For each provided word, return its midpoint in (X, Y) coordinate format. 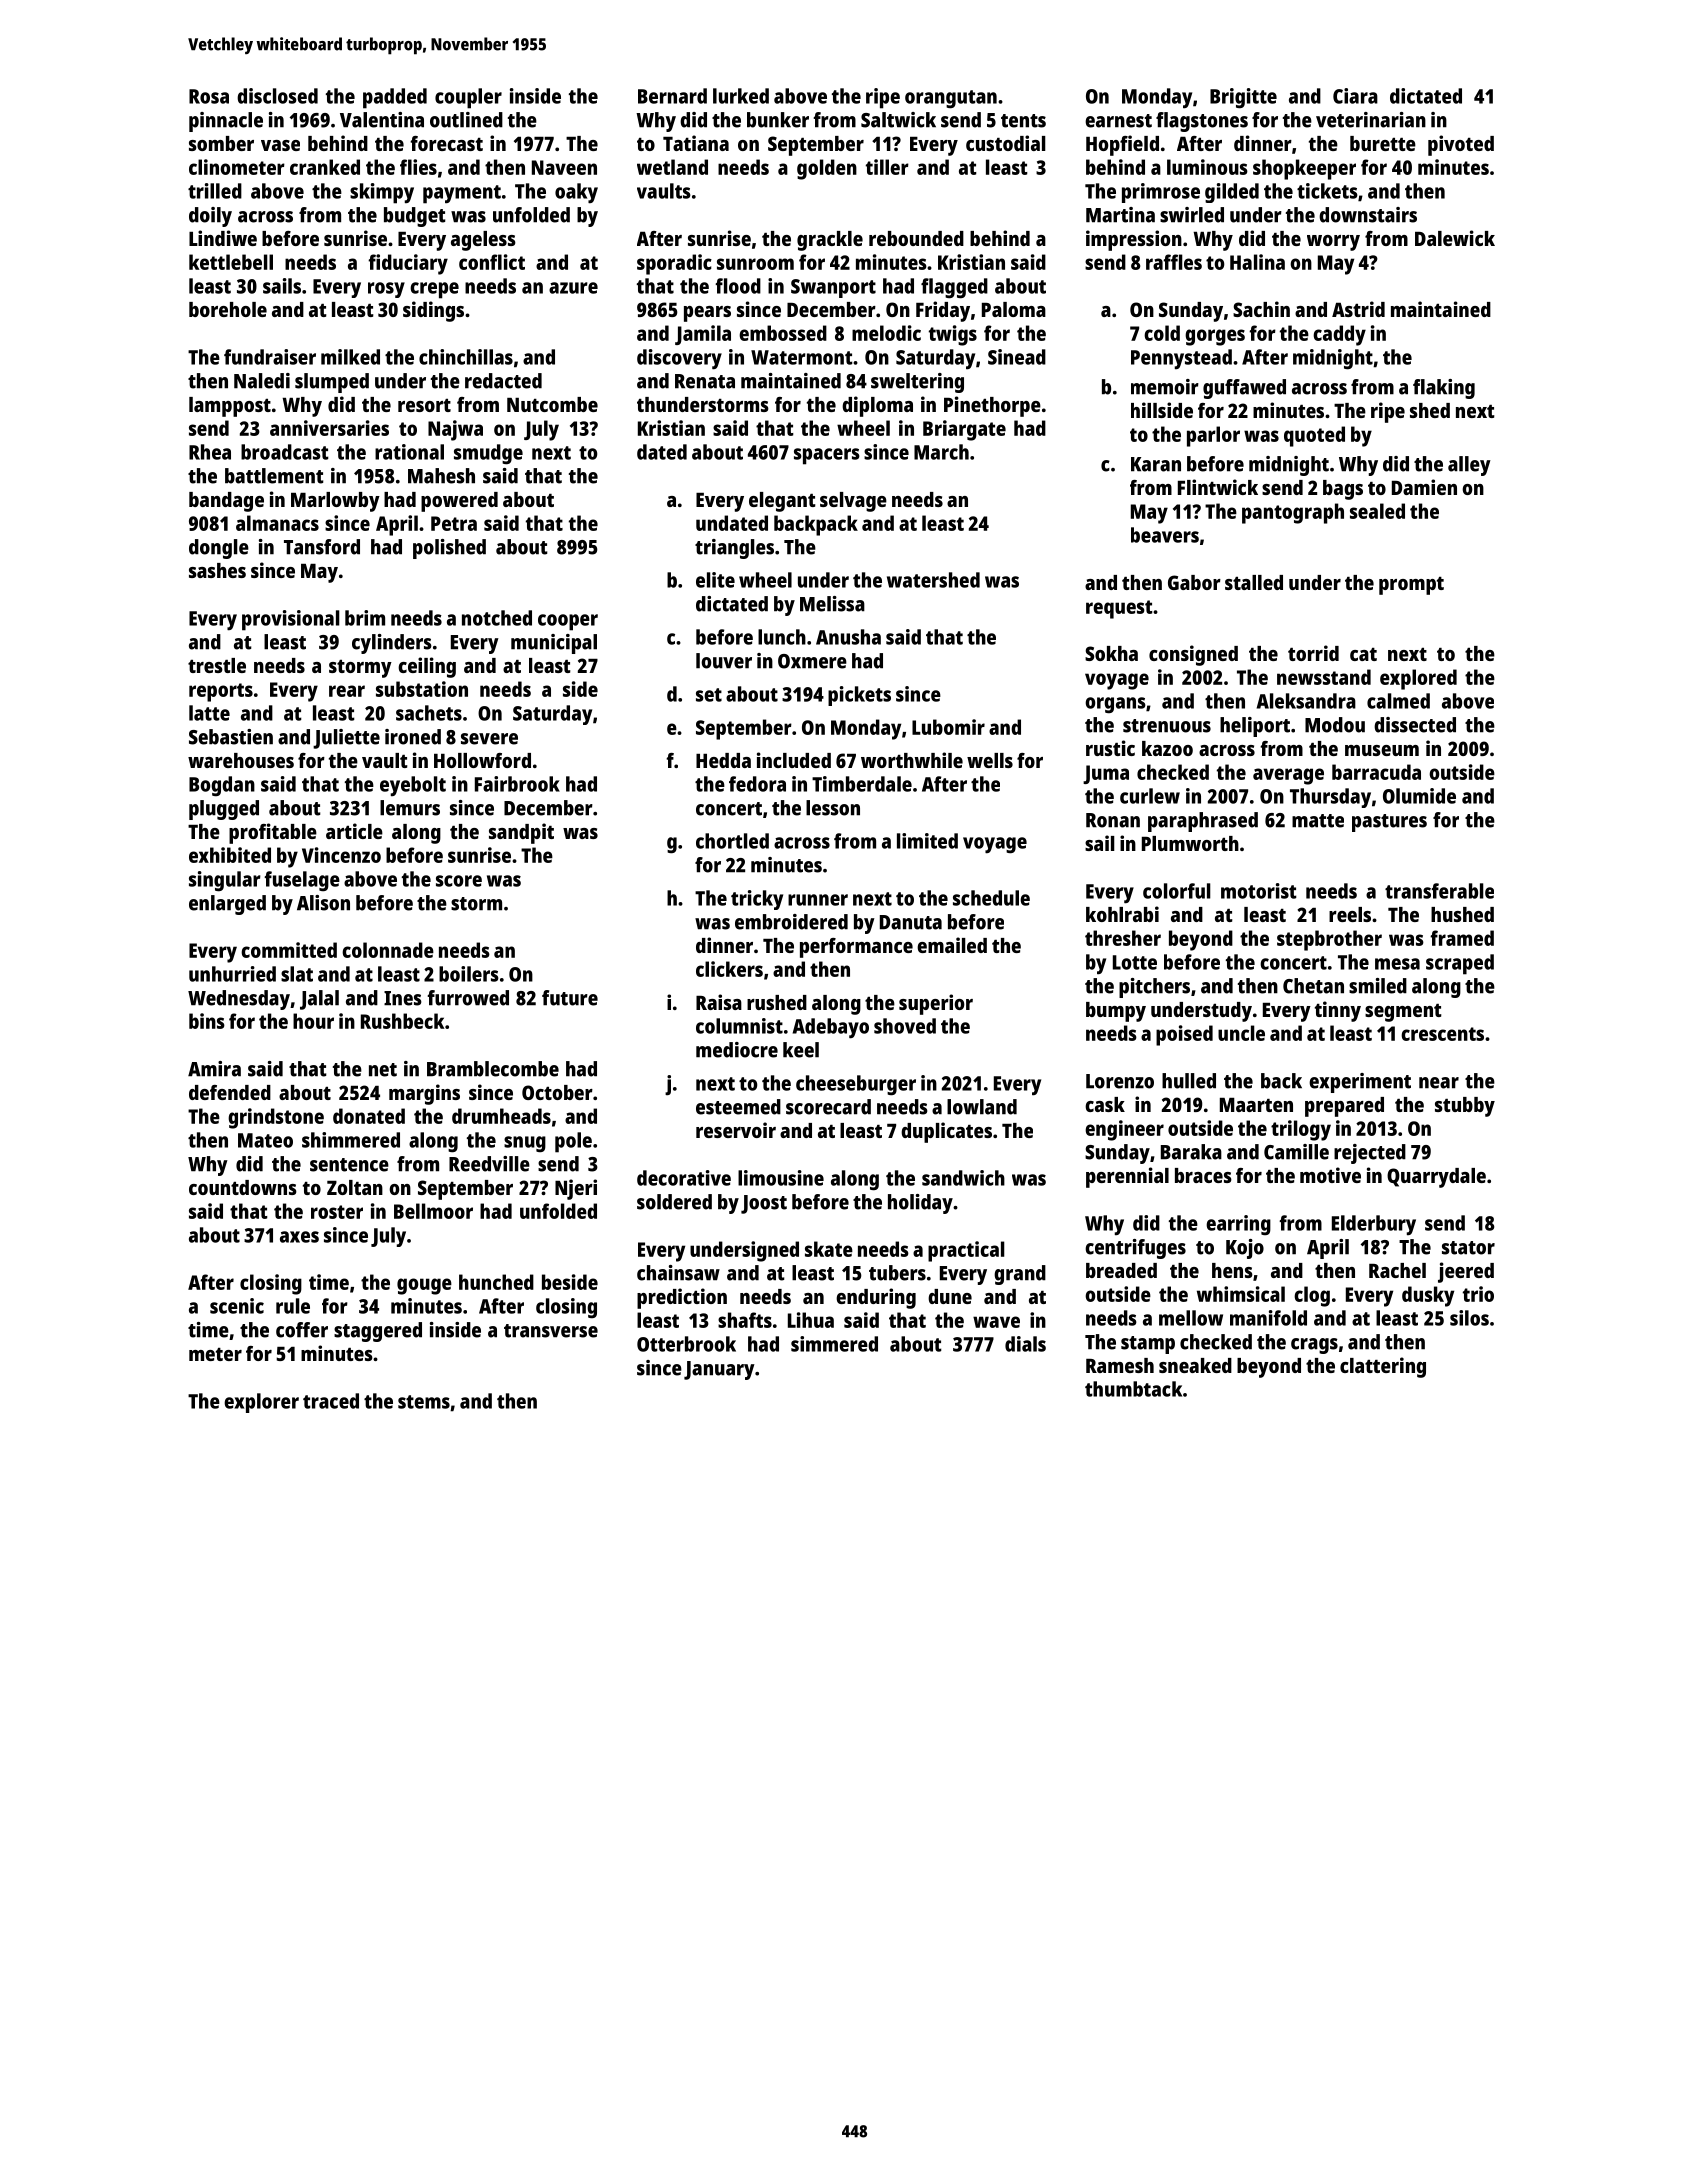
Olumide (1419, 796)
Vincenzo (341, 855)
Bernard (672, 96)
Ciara (1355, 96)
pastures (1389, 823)
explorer (261, 1403)
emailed (952, 945)
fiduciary (408, 264)
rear (347, 691)
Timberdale (862, 784)
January (719, 1370)
